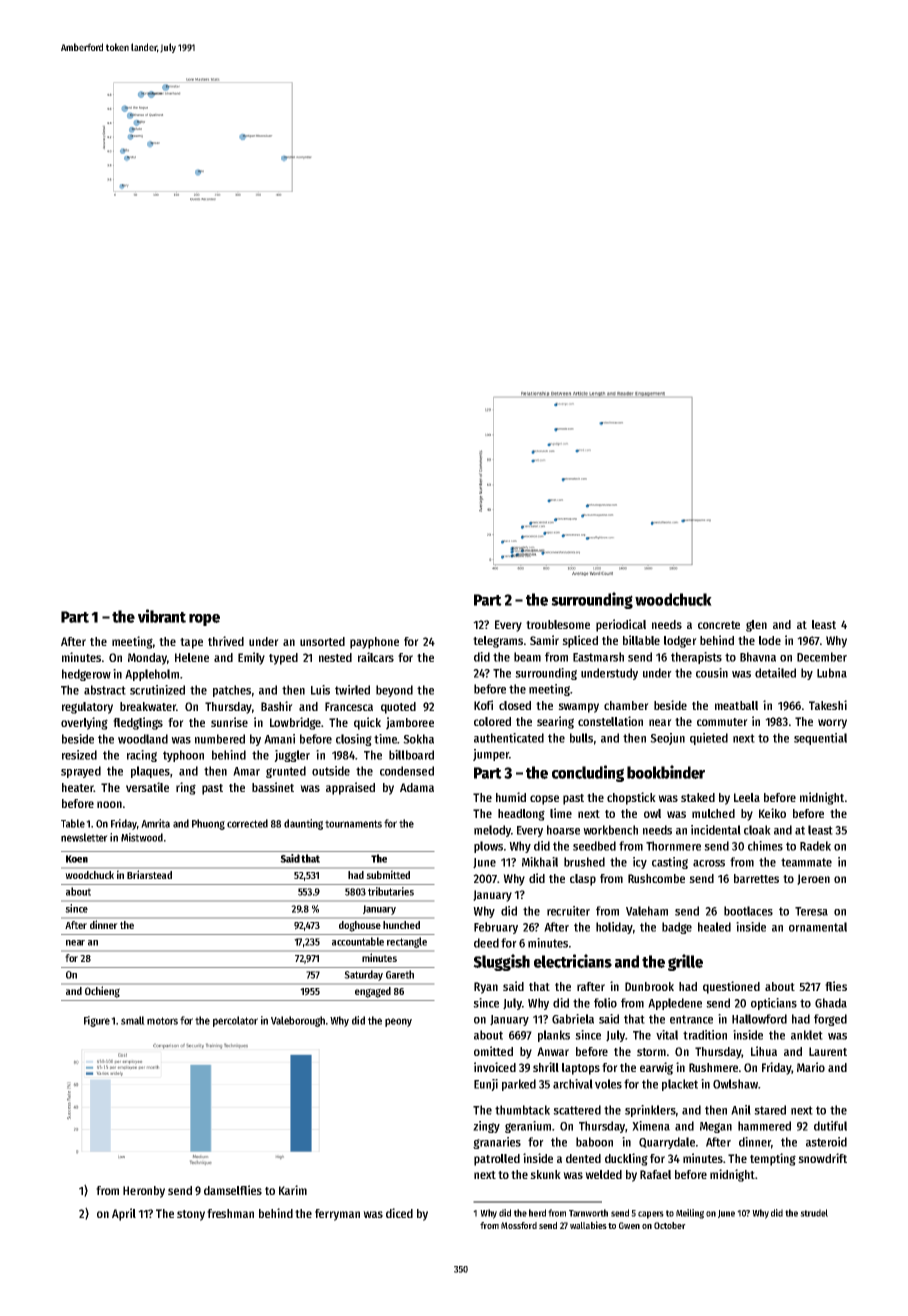  What do you see at coordinates (152, 675) in the screenshot?
I see `Appleholm` at bounding box center [152, 675].
